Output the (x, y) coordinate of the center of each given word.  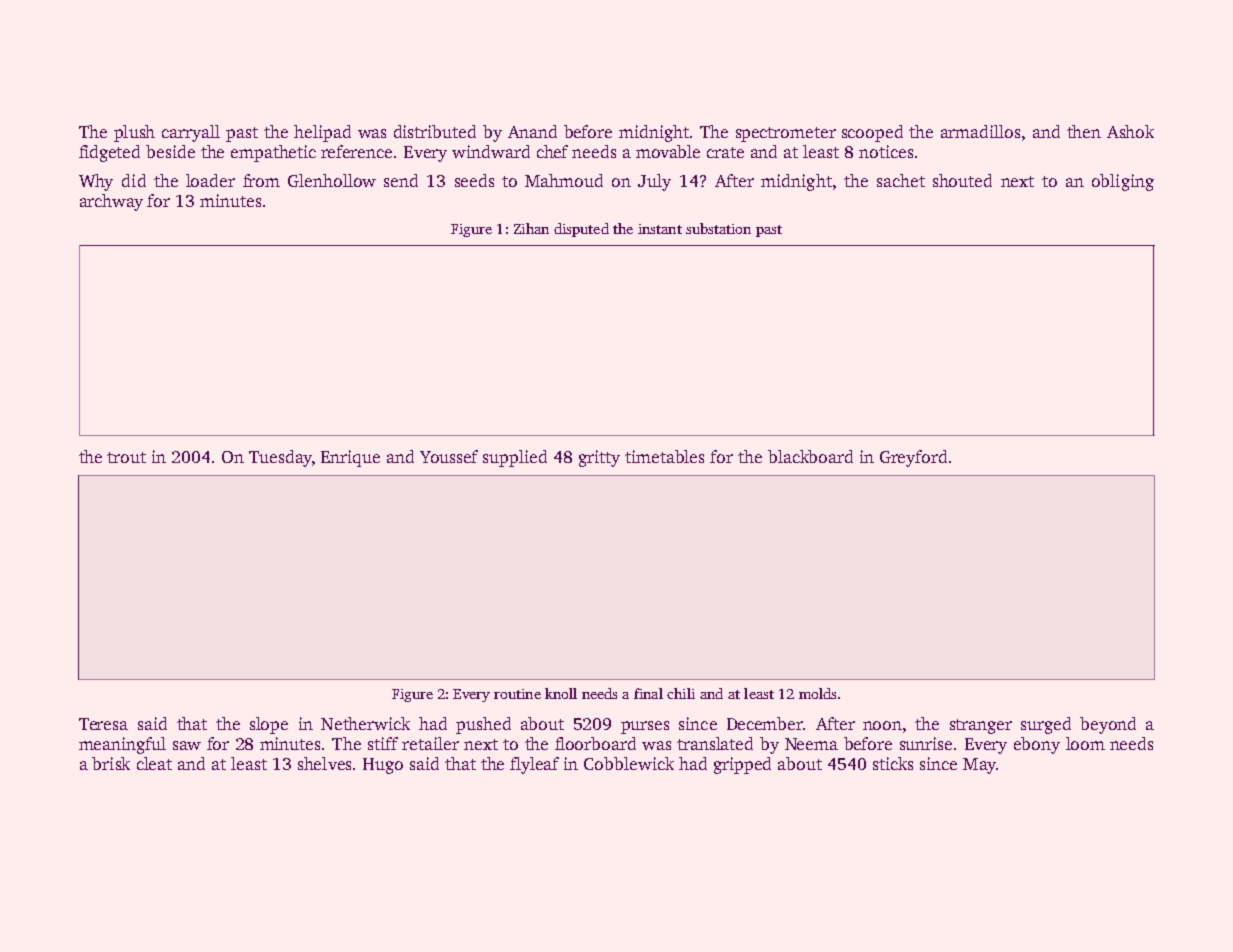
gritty (599, 458)
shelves (324, 763)
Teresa (103, 724)
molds (817, 693)
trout (126, 457)
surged (1046, 725)
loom (1085, 743)
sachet (901, 180)
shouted (962, 180)
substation (718, 228)
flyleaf (534, 765)
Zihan (531, 228)
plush (134, 133)
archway (111, 202)
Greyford (913, 458)
